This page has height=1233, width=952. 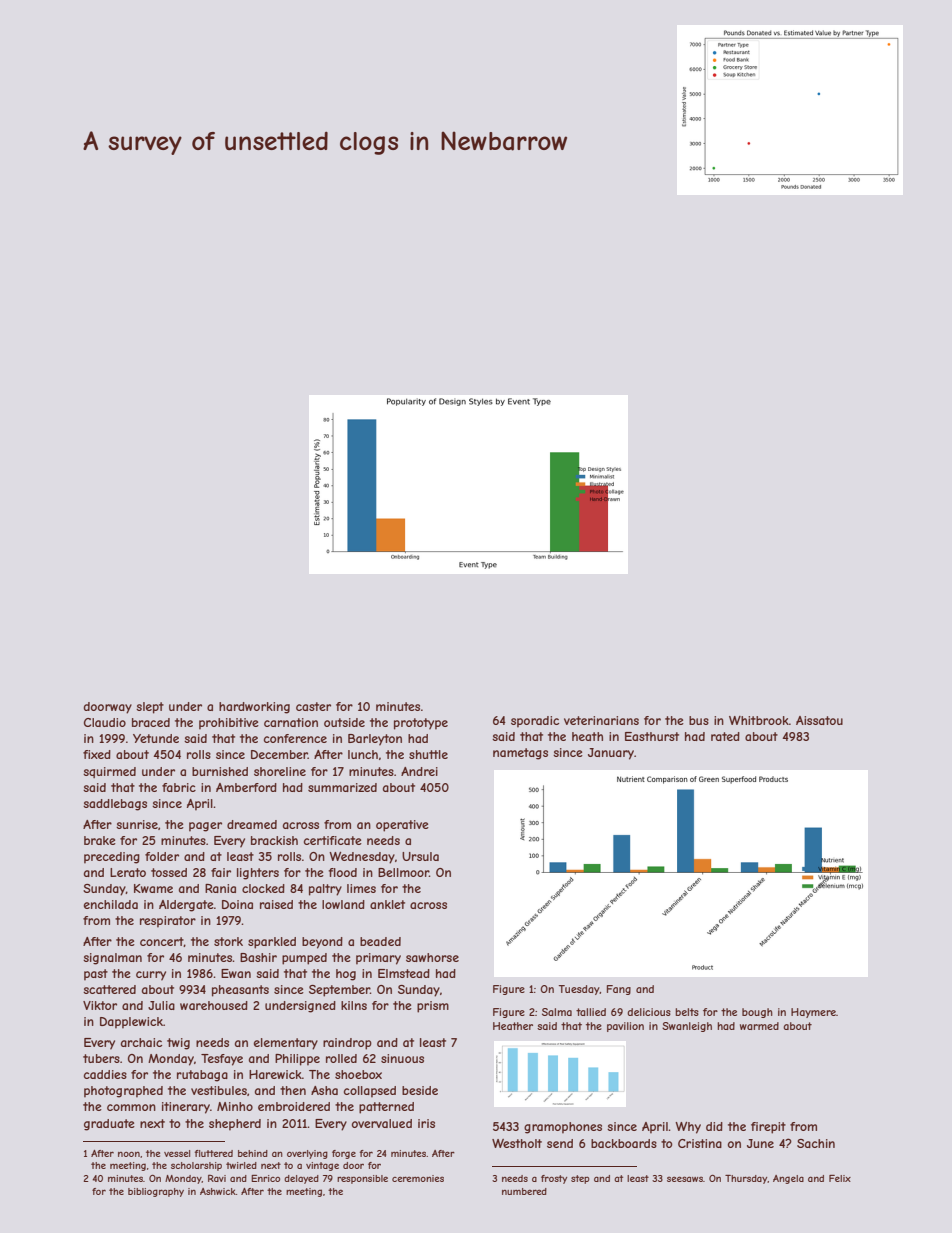 I want to click on slept, so click(x=150, y=708).
